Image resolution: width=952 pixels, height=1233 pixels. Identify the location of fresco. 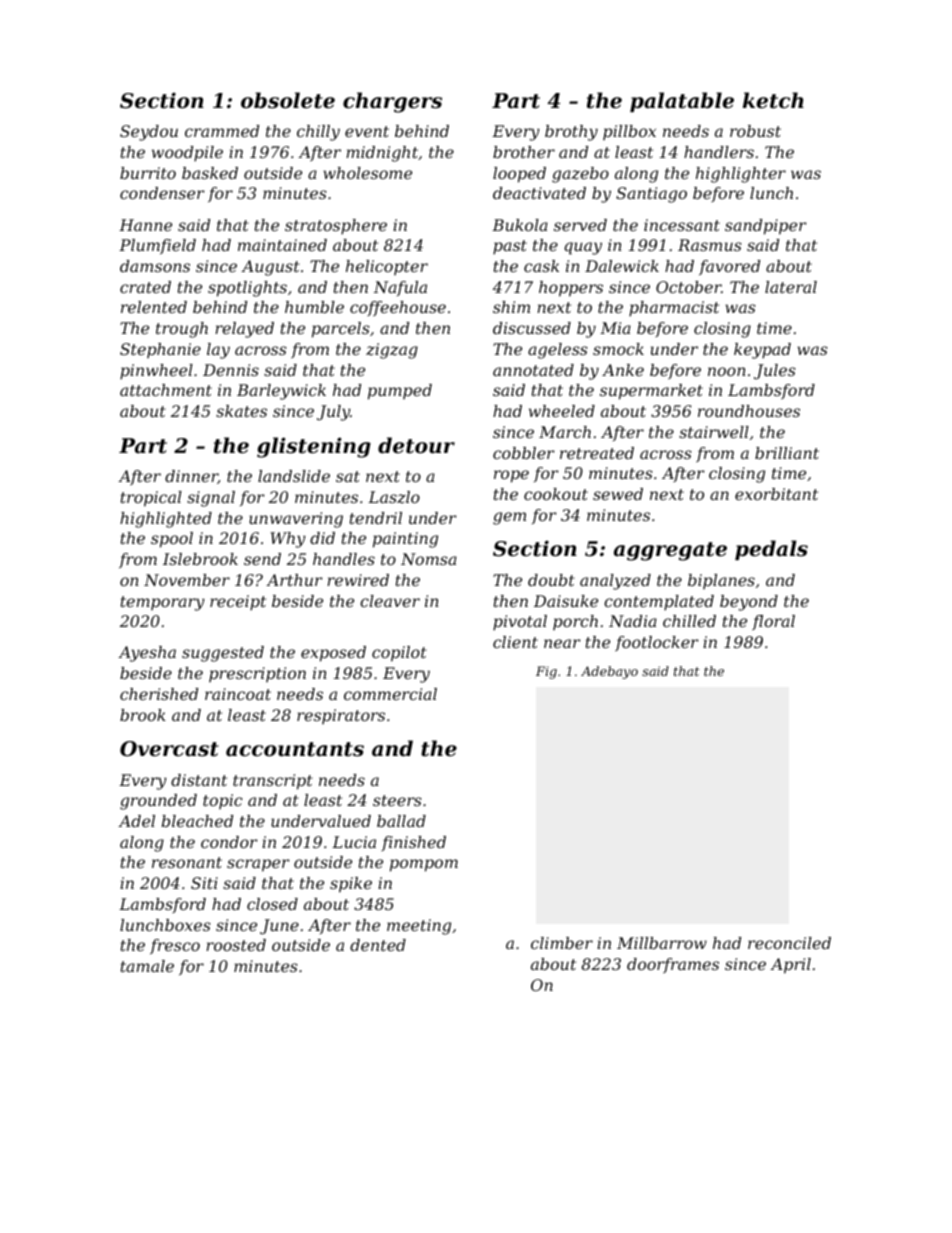
(175, 946).
